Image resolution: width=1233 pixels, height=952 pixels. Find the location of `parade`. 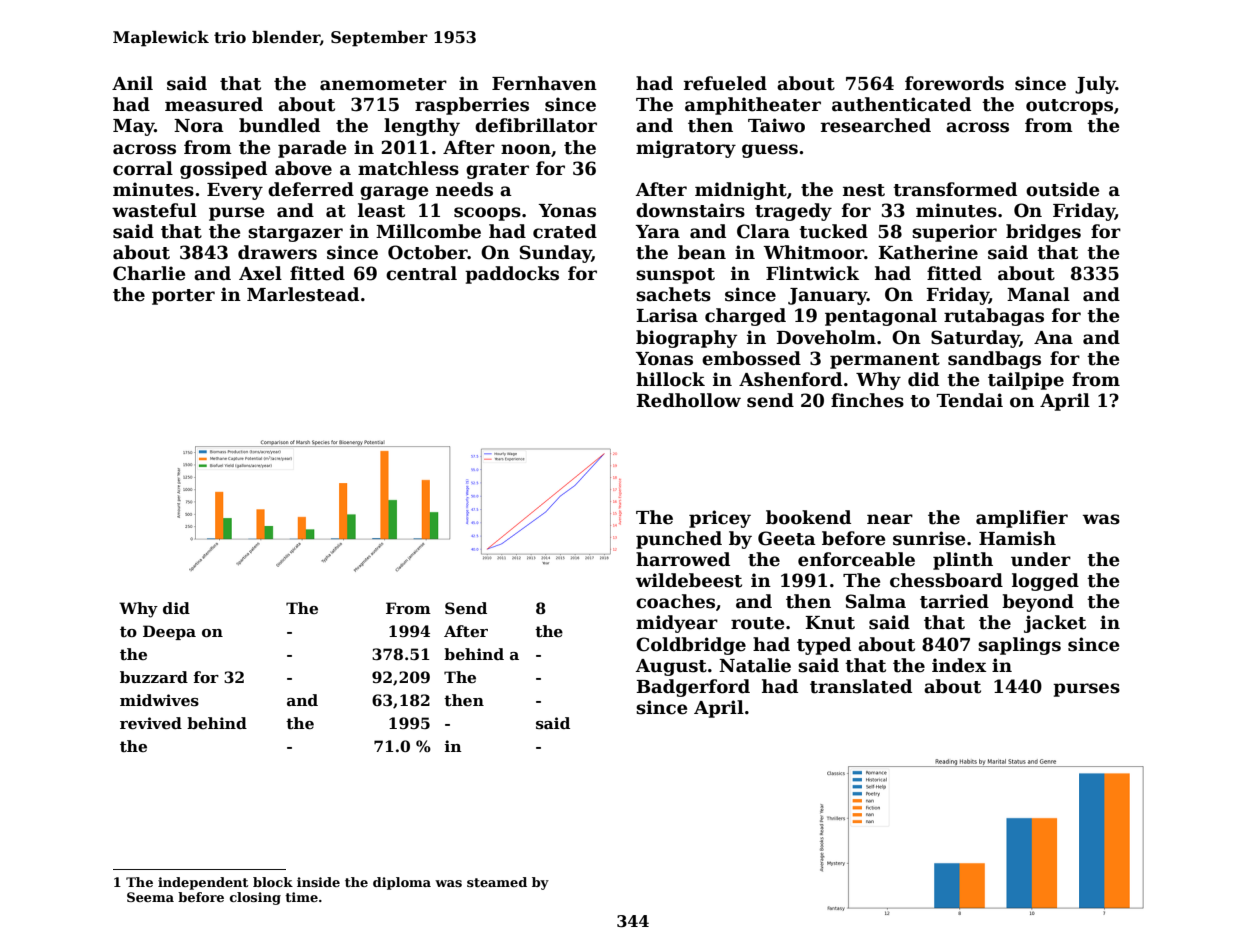

parade is located at coordinates (312, 149).
